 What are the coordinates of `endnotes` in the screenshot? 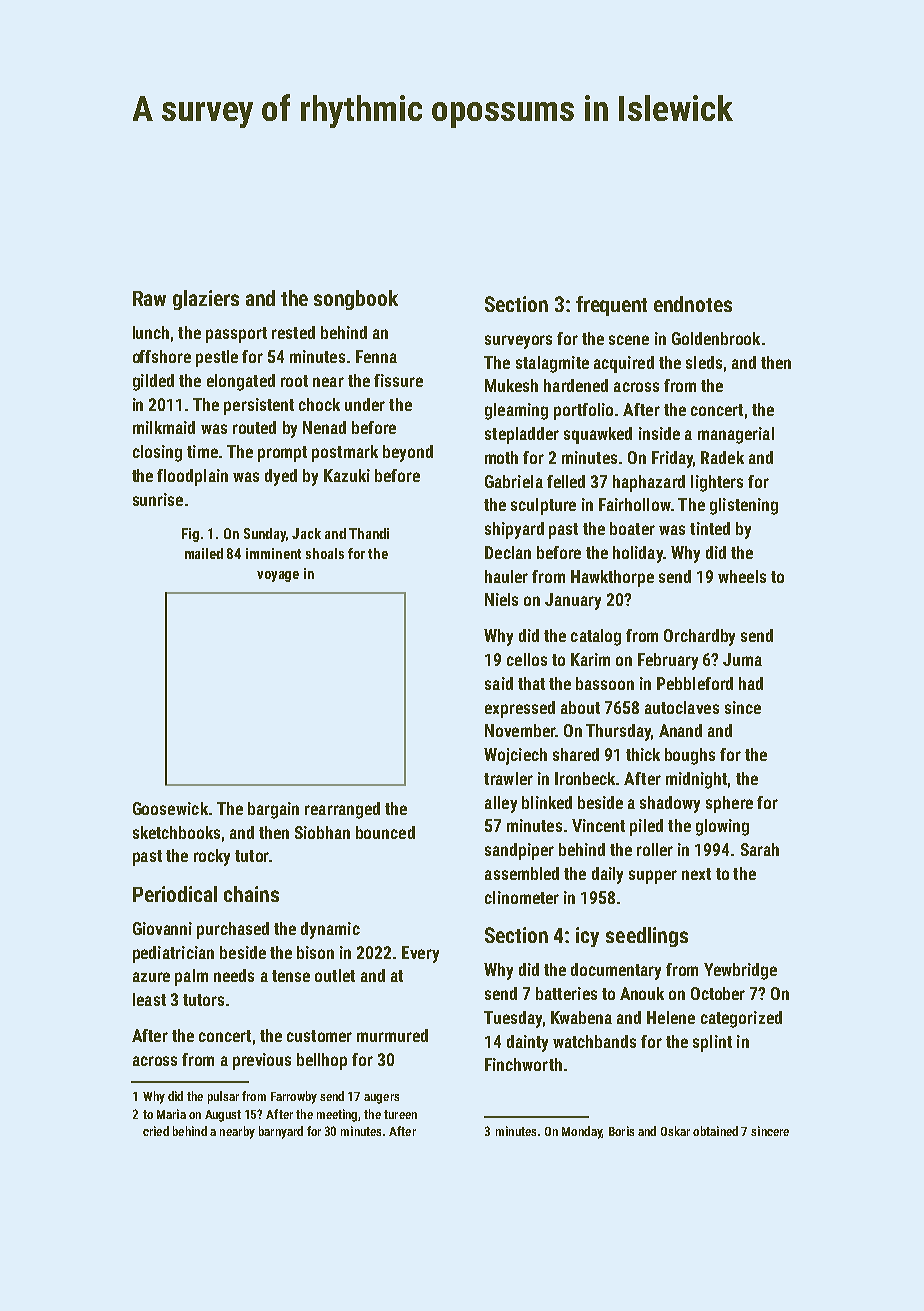 It's located at (693, 304).
